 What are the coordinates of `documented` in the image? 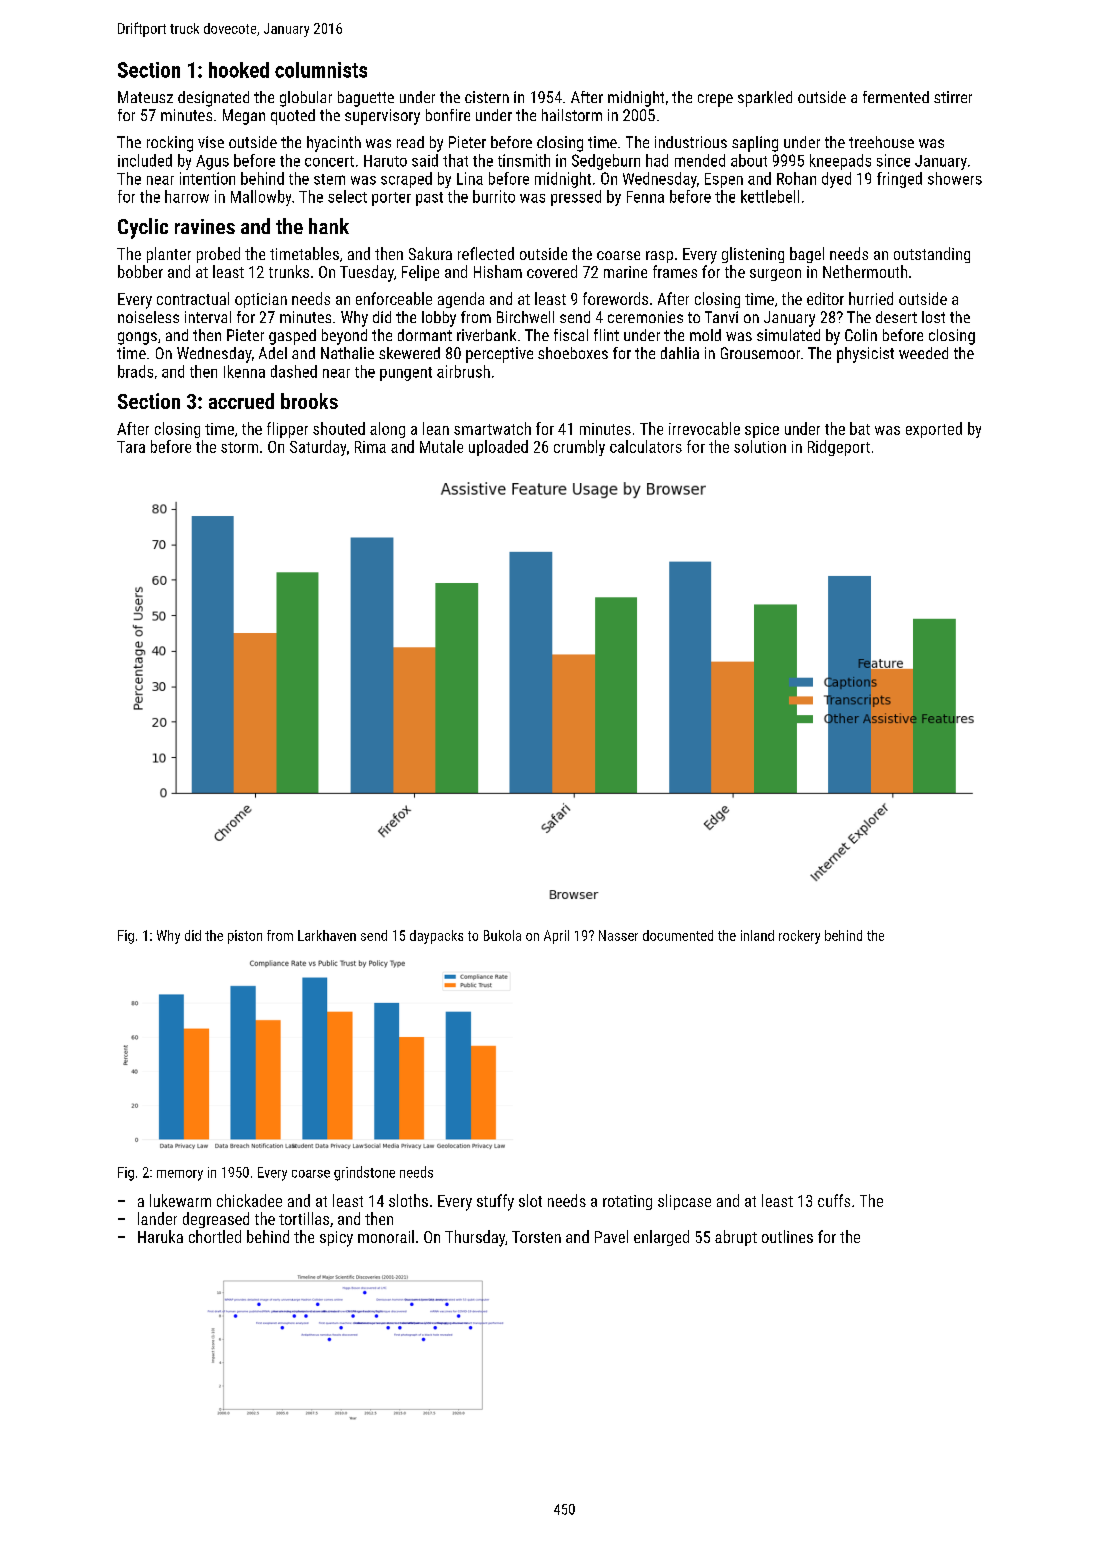 It's located at (678, 935).
